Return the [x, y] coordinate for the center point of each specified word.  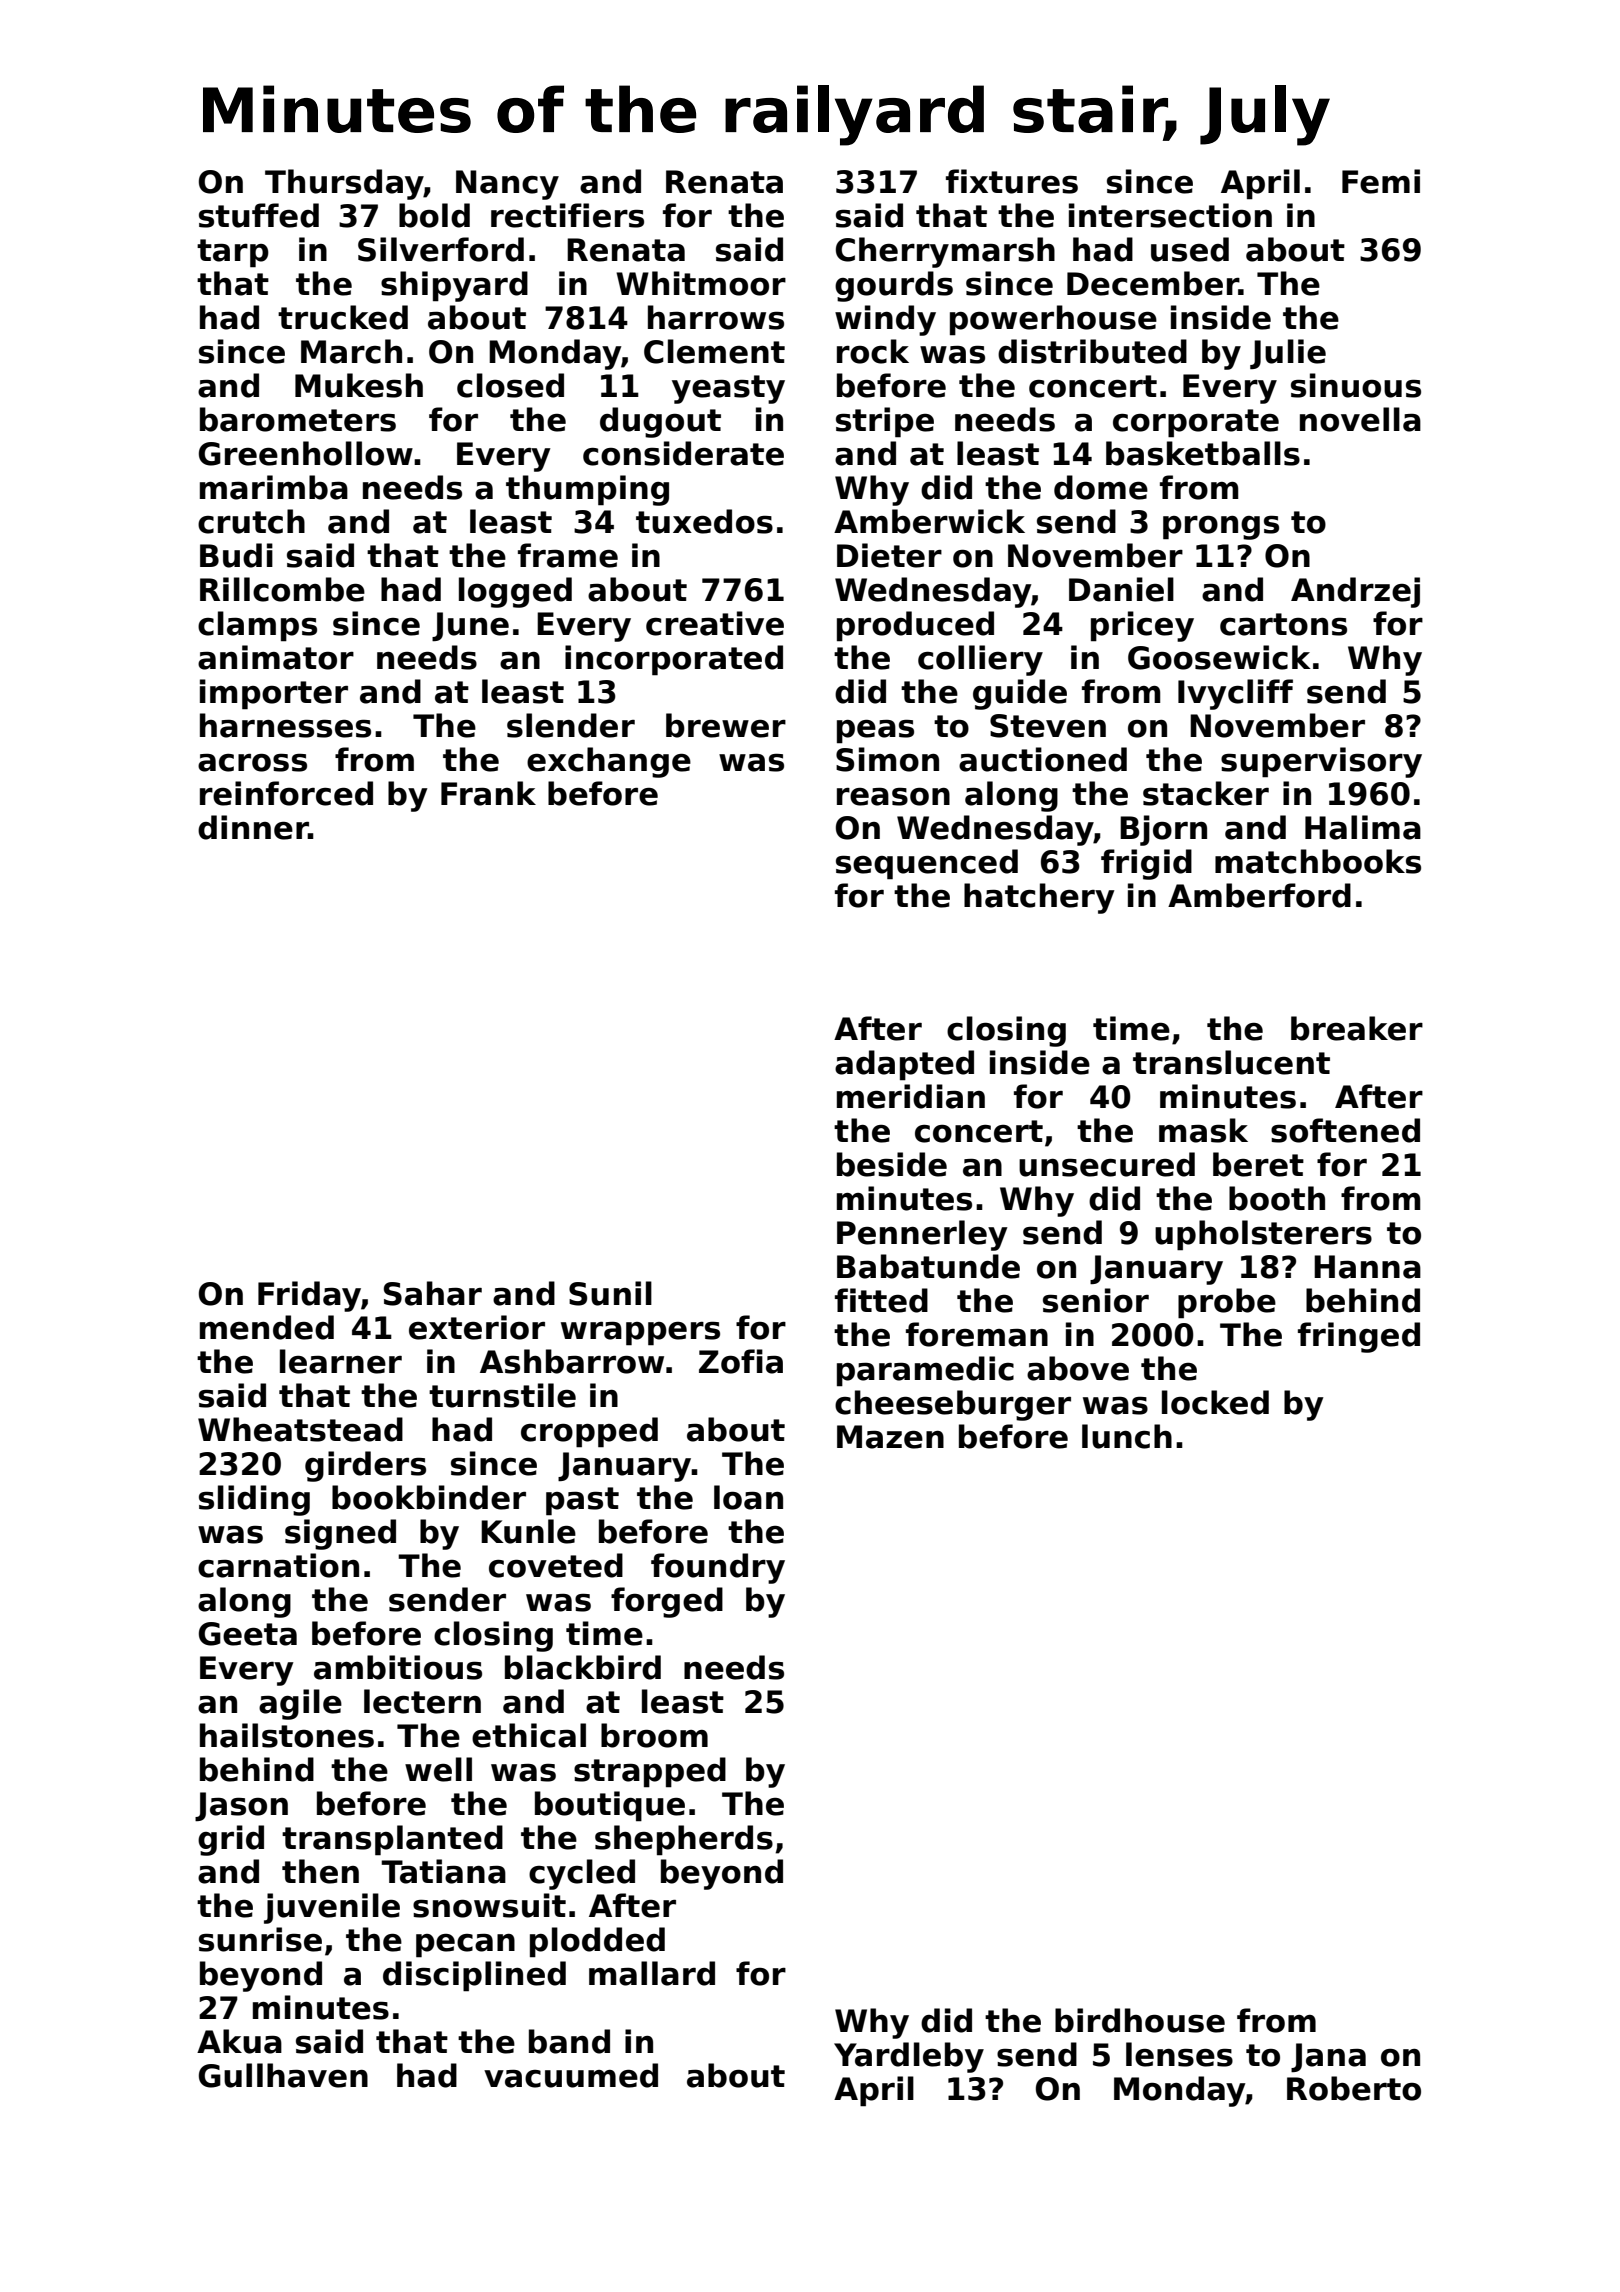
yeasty [728, 389]
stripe [885, 422]
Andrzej [1355, 592]
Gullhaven [283, 2075]
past [582, 1501]
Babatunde [928, 1266]
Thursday [344, 184]
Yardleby [909, 2057]
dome [1101, 487]
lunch [1127, 1436]
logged [515, 592]
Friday [309, 1296]
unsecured [1107, 1164]
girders [365, 1466]
